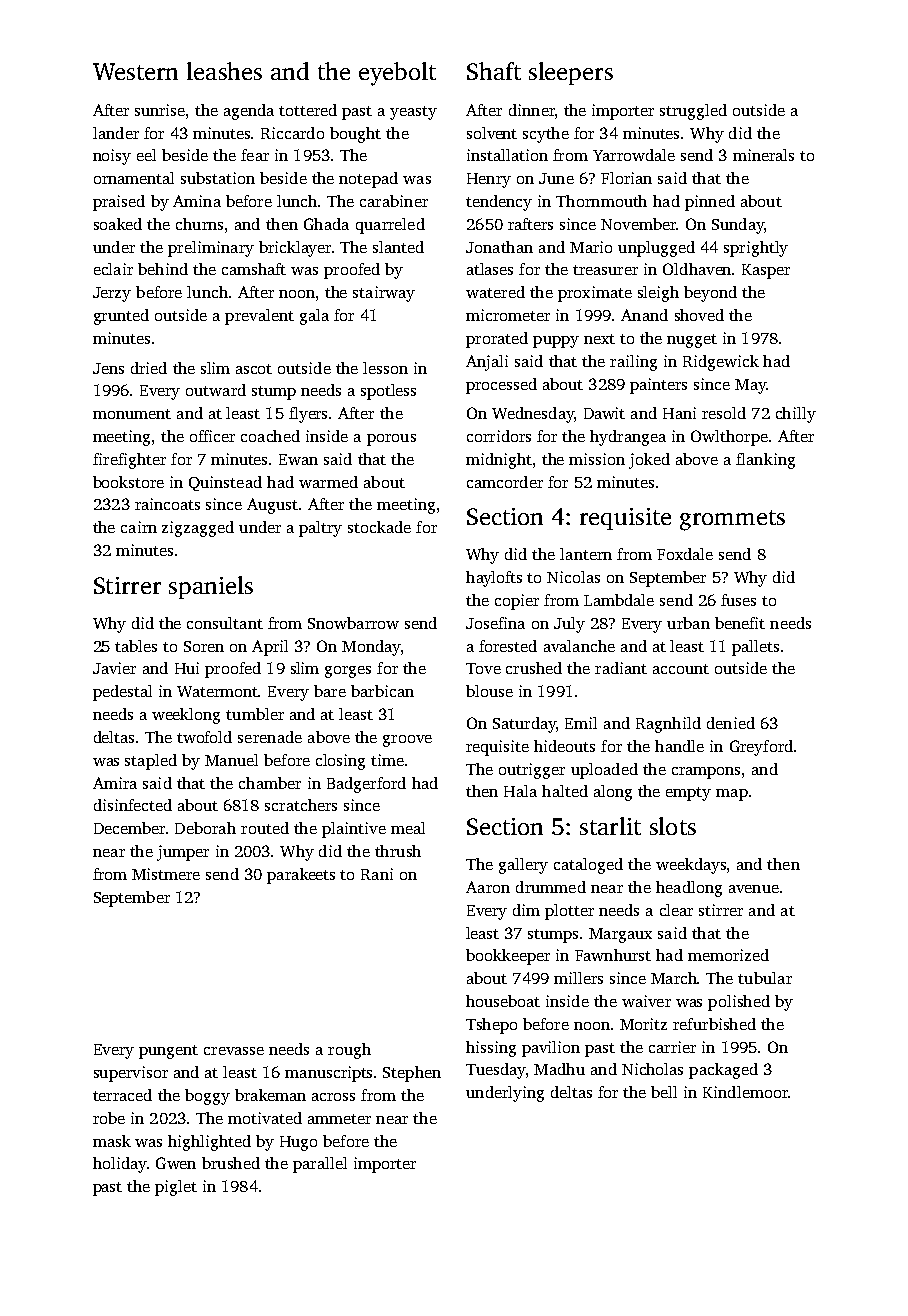 This screenshot has width=908, height=1316. What do you see at coordinates (763, 155) in the screenshot?
I see `minerals` at bounding box center [763, 155].
